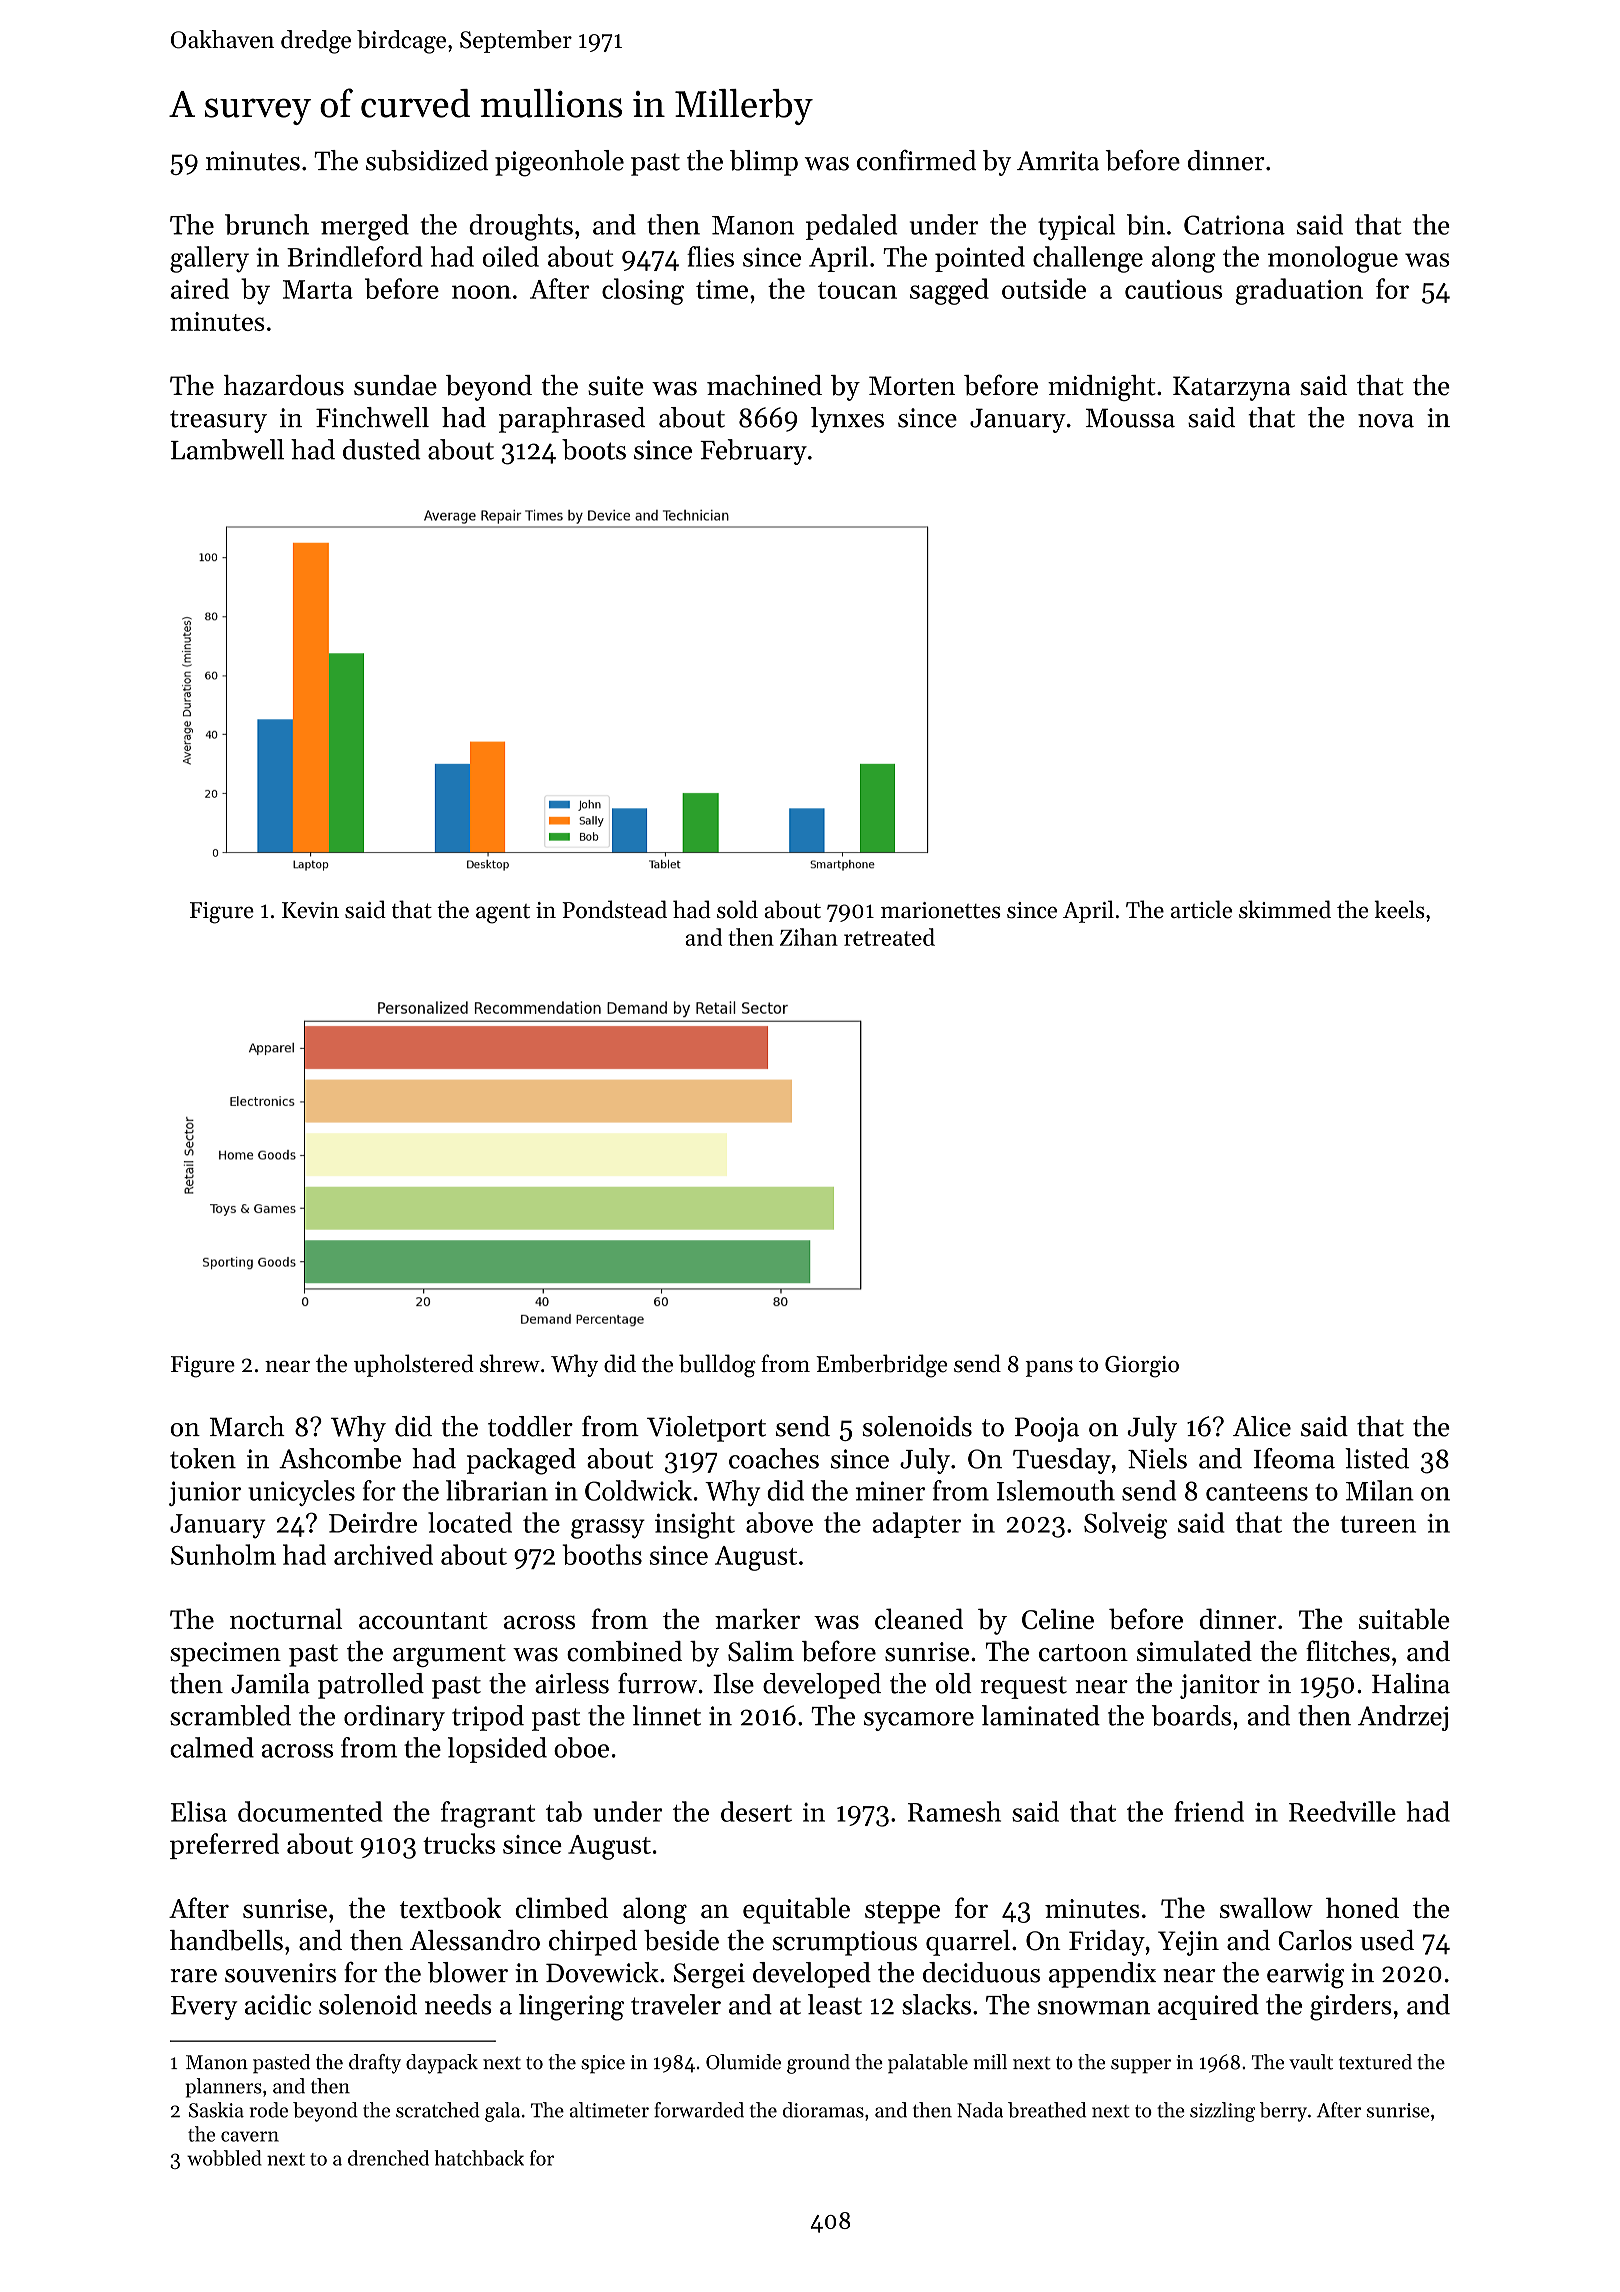  I want to click on Kevin, so click(310, 910).
